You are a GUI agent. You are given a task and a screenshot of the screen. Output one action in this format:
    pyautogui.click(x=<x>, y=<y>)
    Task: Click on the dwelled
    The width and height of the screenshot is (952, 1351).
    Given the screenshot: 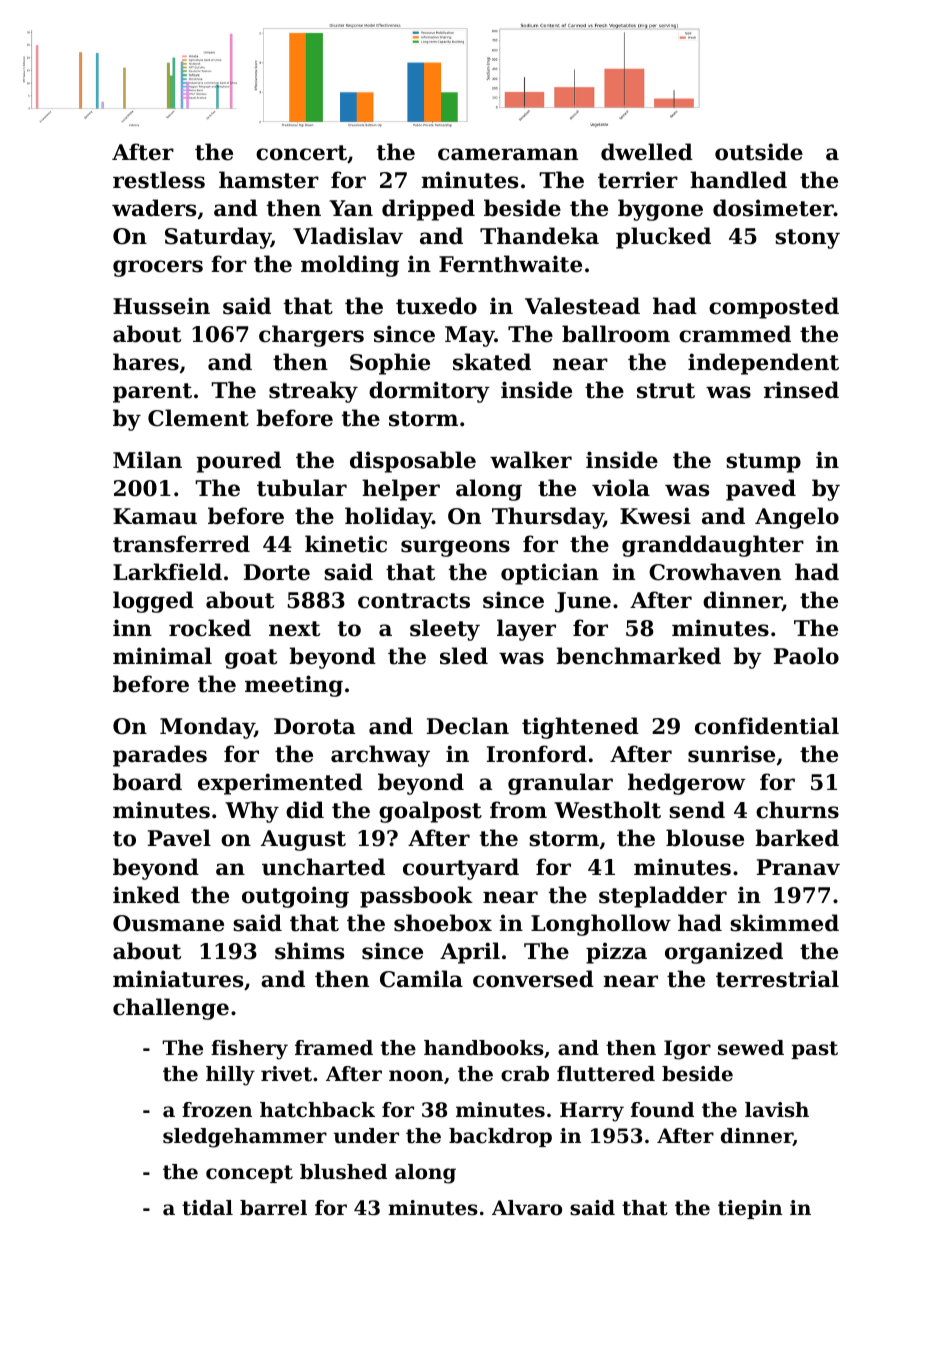 What is the action you would take?
    pyautogui.click(x=647, y=152)
